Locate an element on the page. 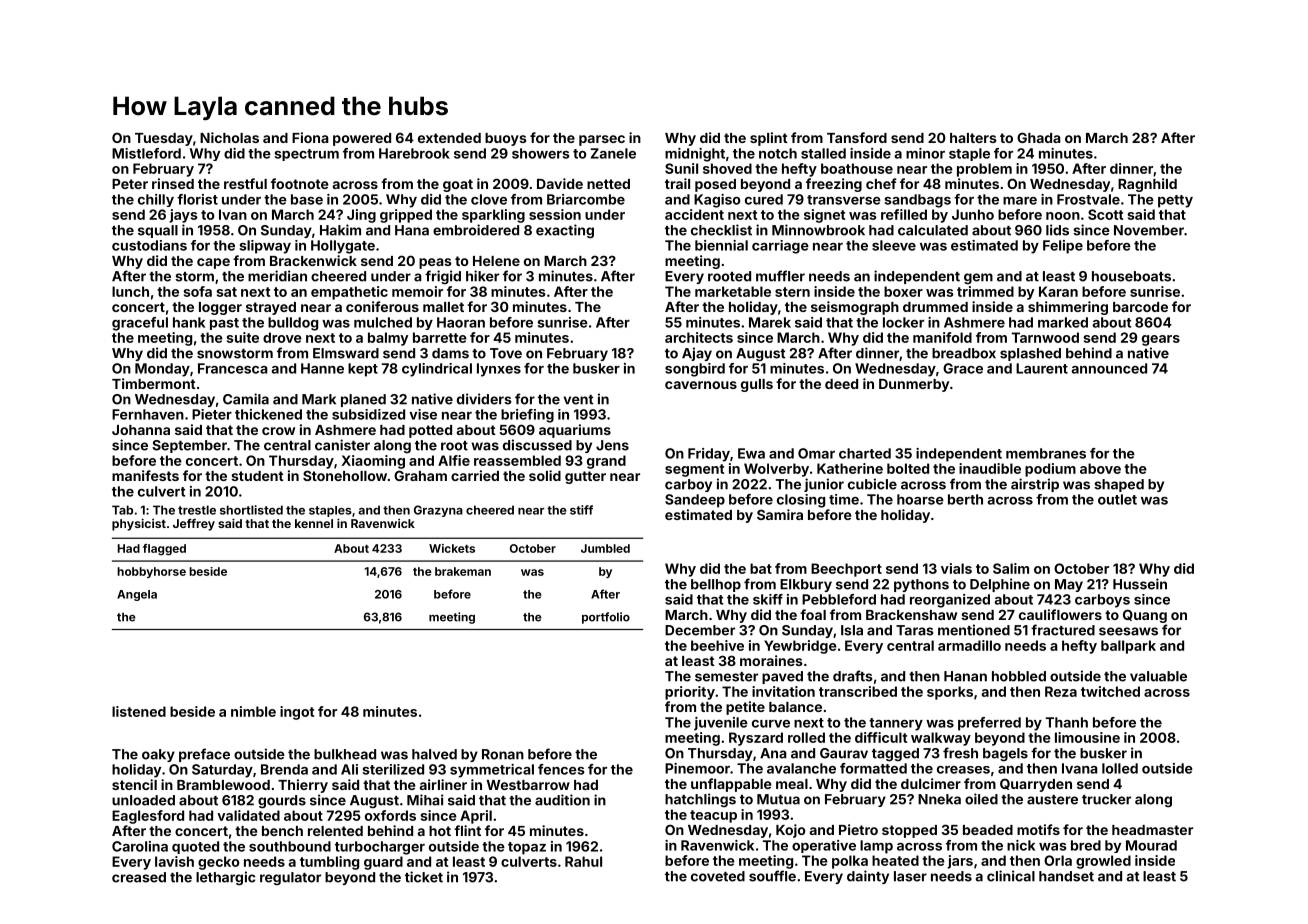  stiff is located at coordinates (581, 510).
